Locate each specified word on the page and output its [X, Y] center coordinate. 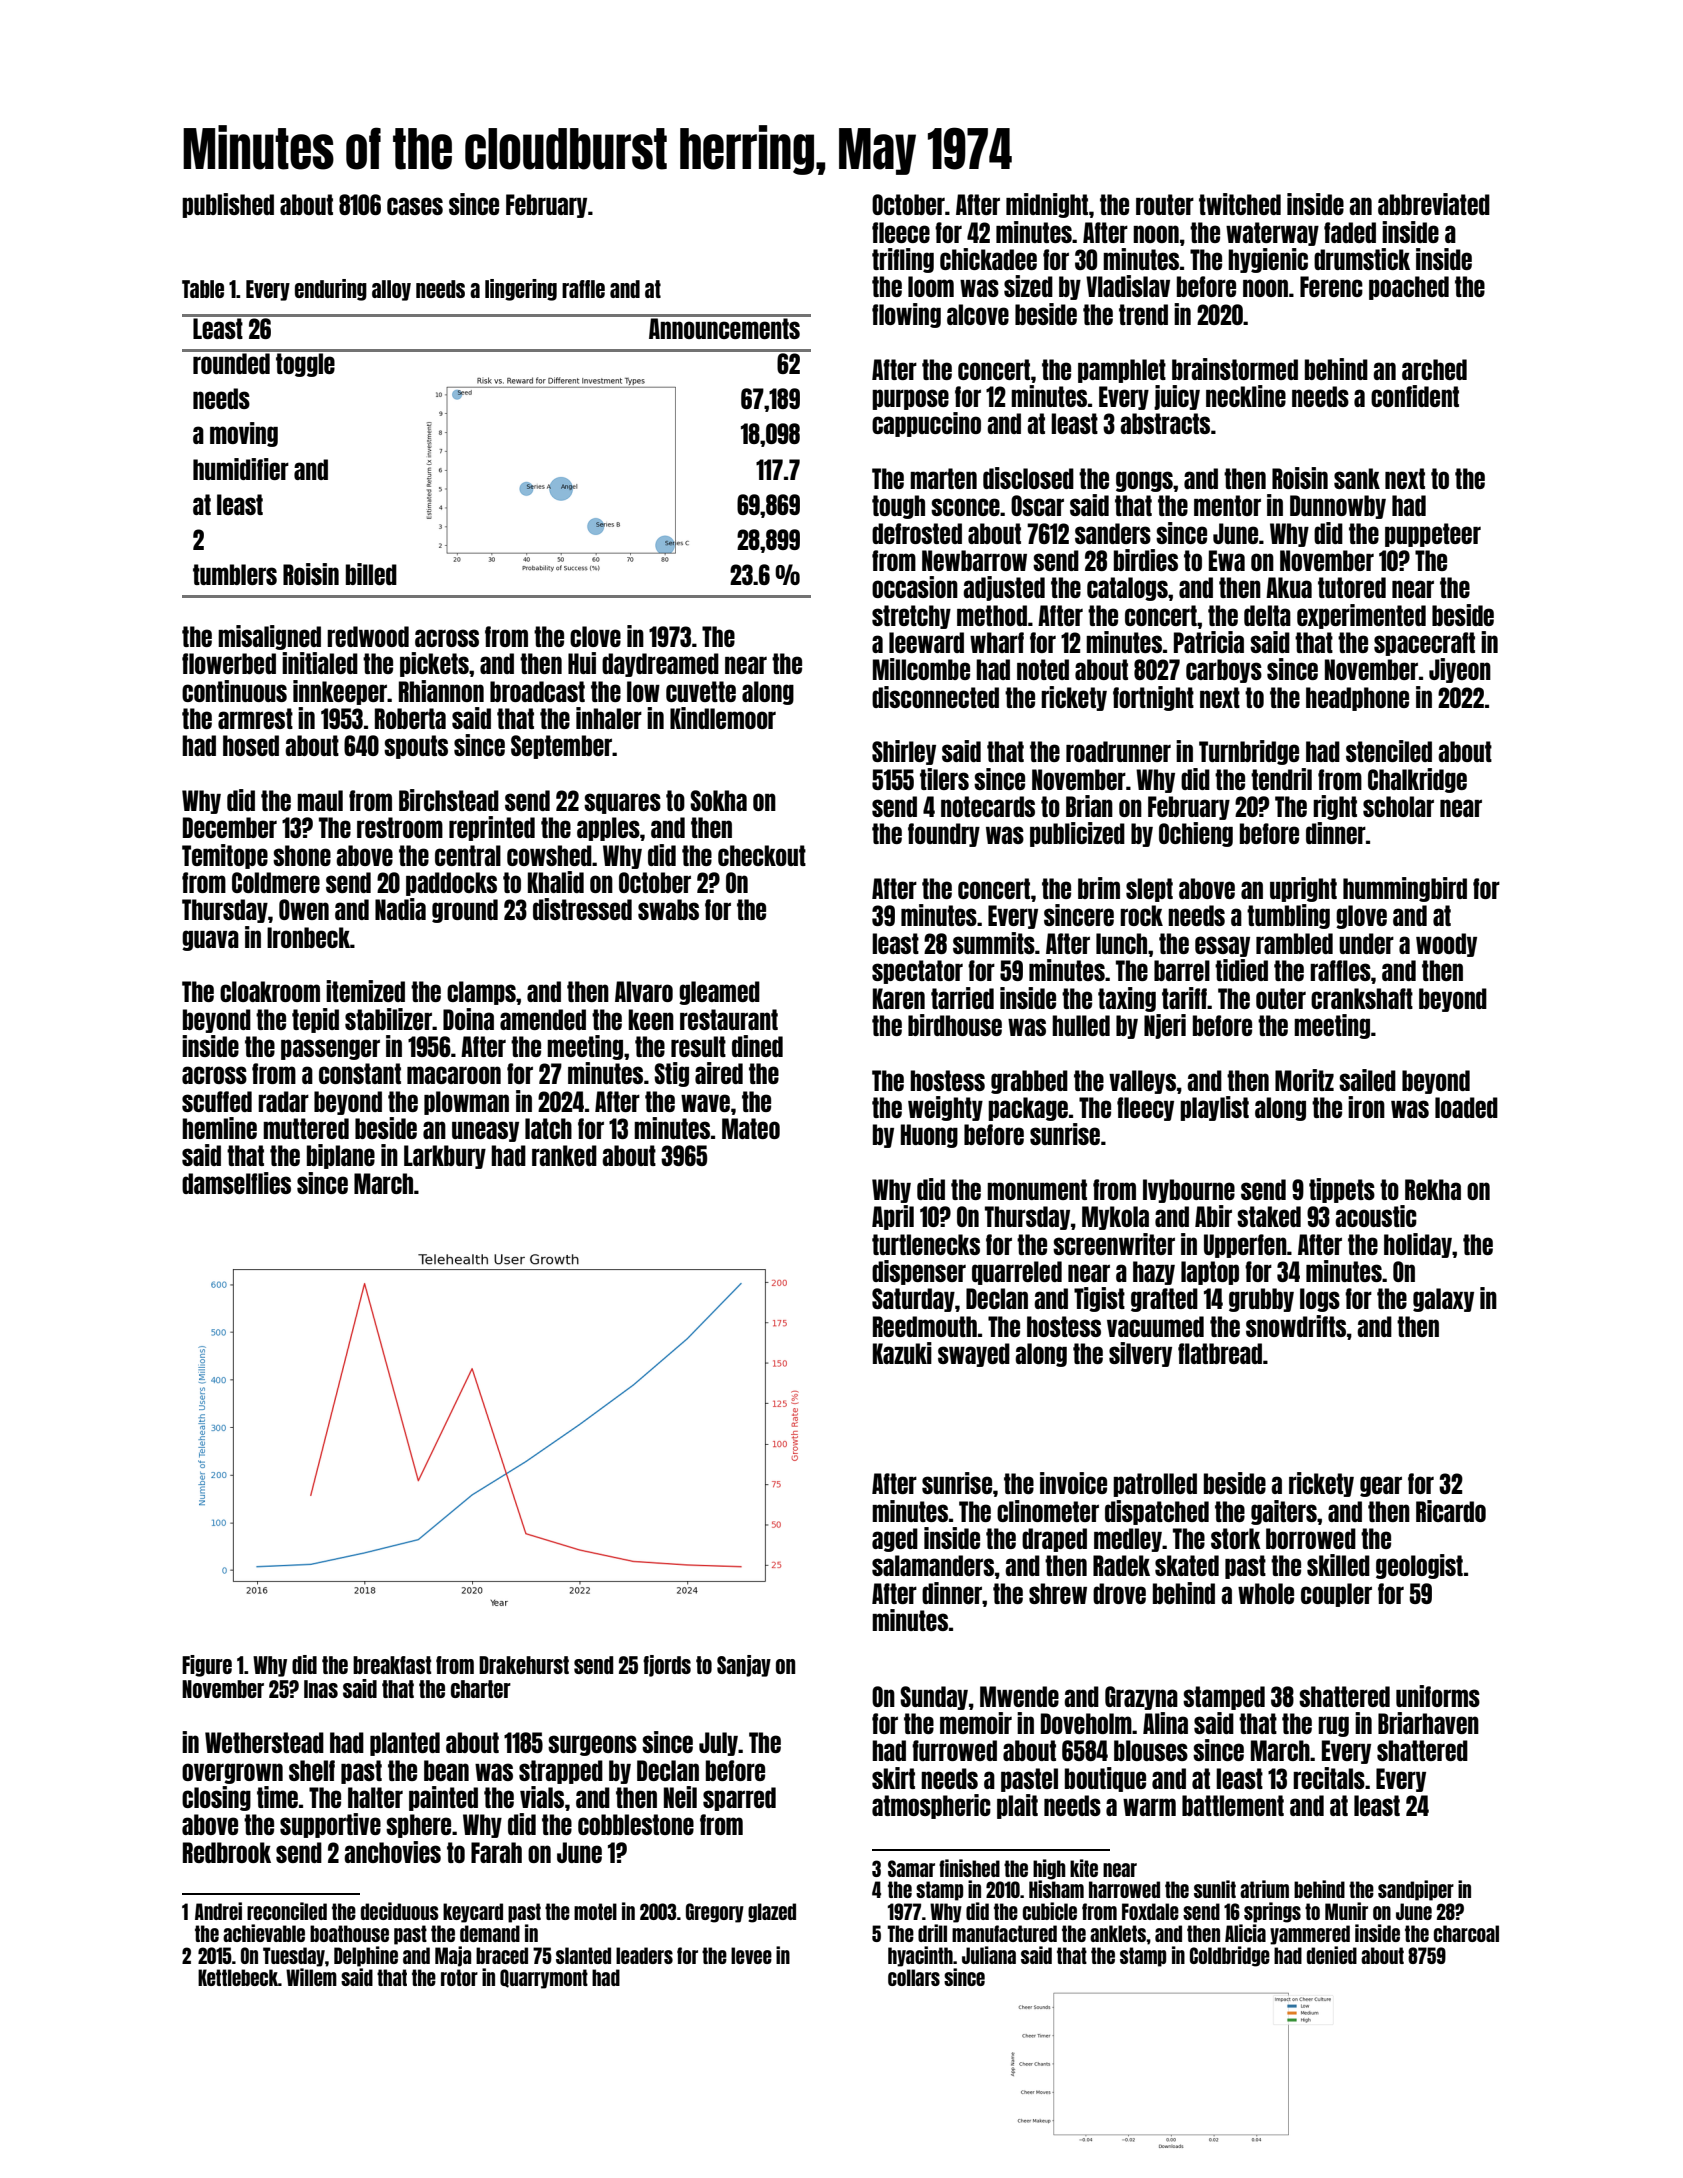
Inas [321, 1689]
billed [371, 574]
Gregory [715, 1913]
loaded [1466, 1107]
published [228, 205]
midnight [1047, 205]
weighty [945, 1108]
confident [1415, 396]
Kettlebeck [238, 1977]
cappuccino [926, 424]
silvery [1140, 1354]
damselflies [236, 1183]
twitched [1240, 204]
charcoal [1466, 1933]
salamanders [933, 1565]
